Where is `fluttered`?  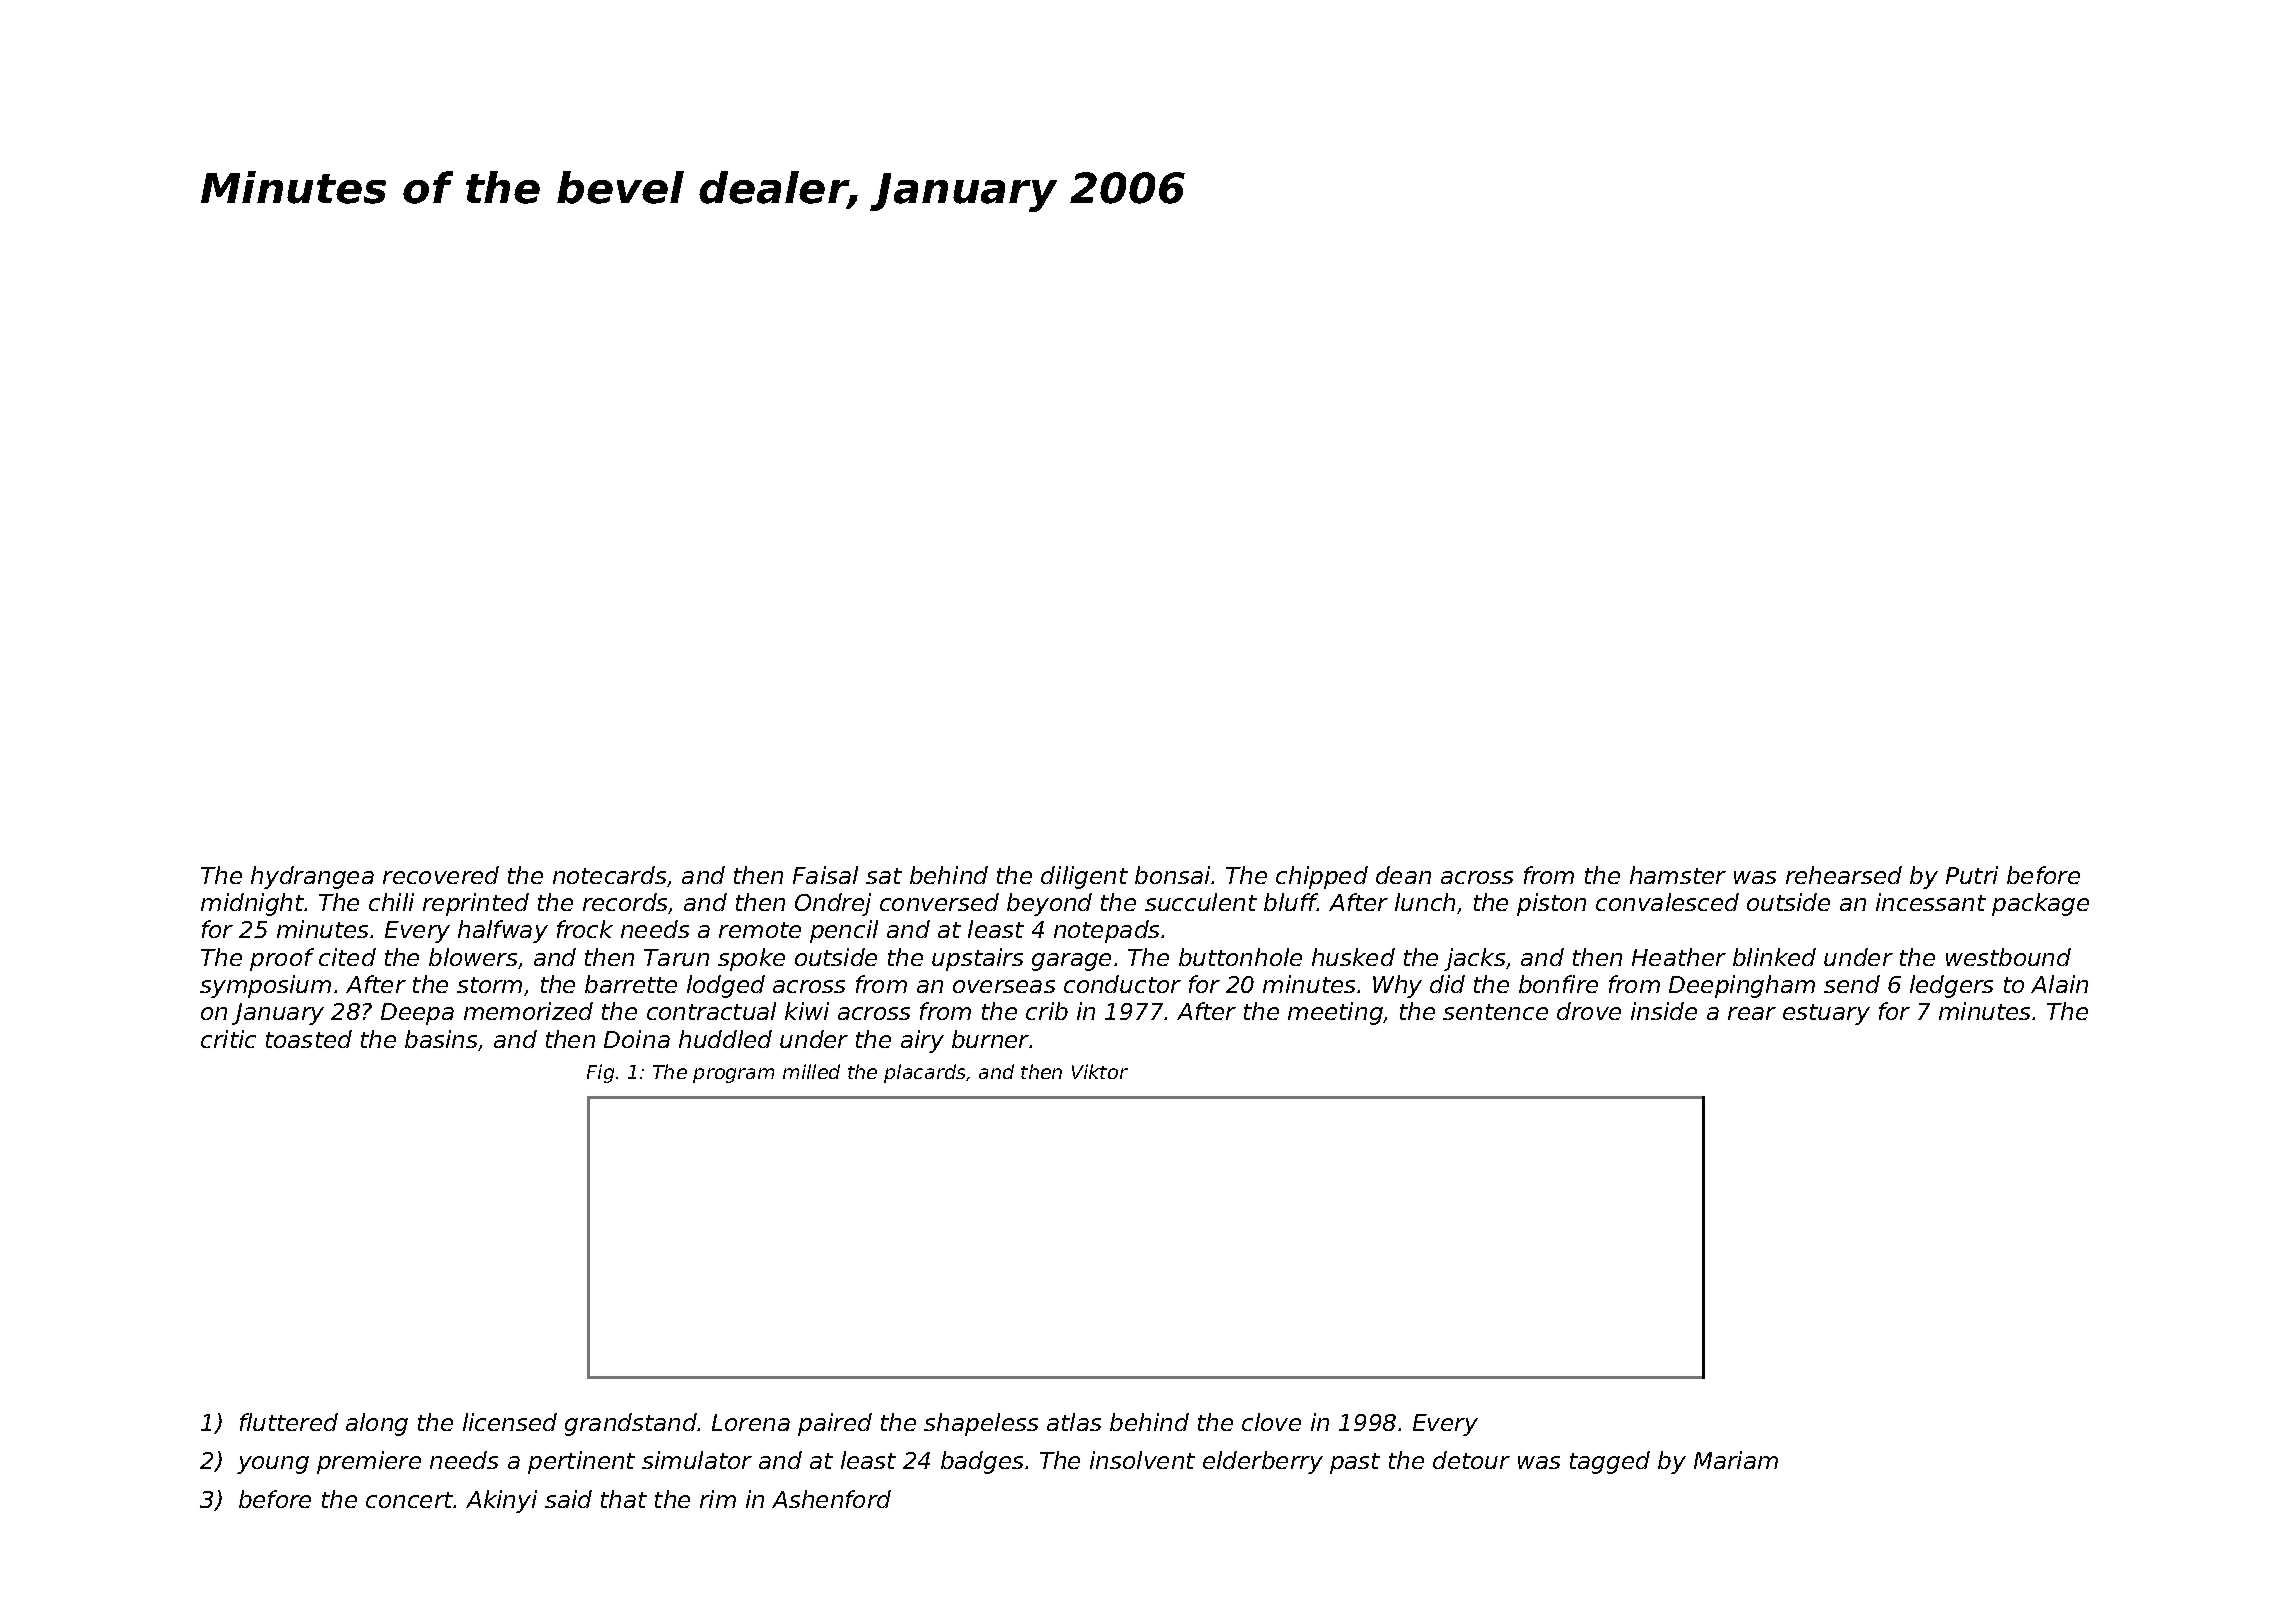 fluttered is located at coordinates (289, 1422).
